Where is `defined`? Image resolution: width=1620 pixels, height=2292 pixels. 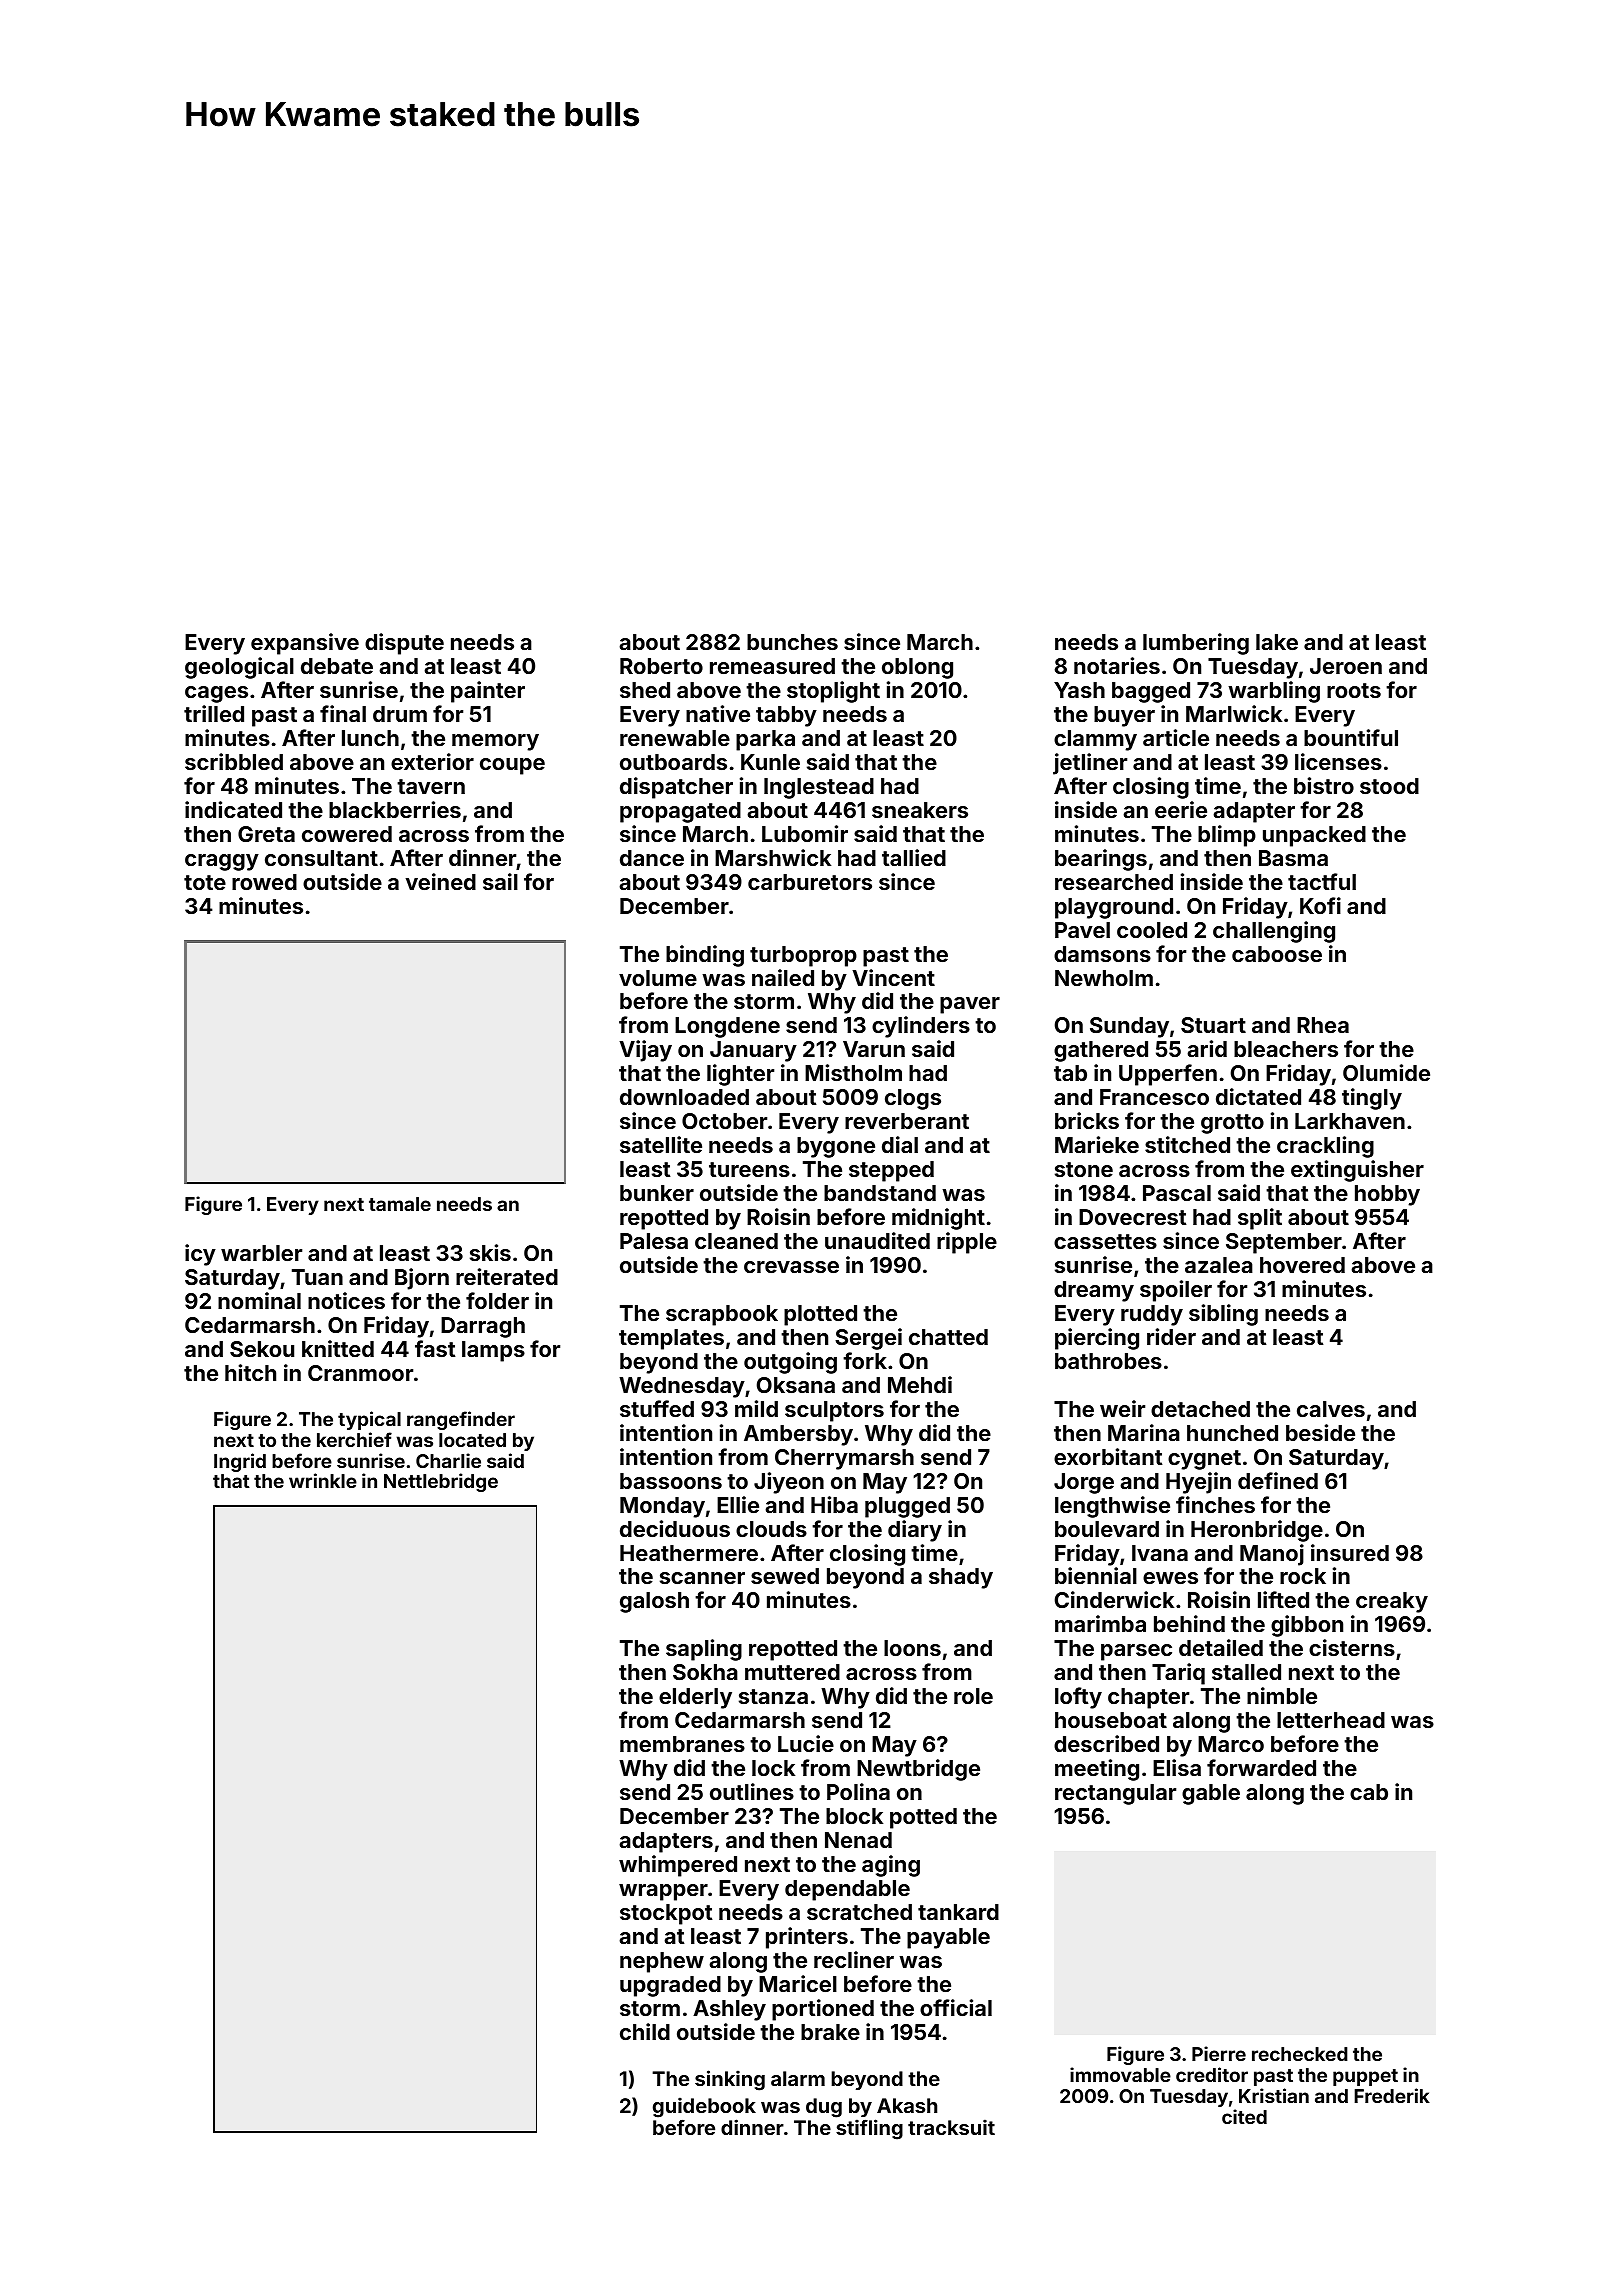
defined is located at coordinates (1278, 1480).
